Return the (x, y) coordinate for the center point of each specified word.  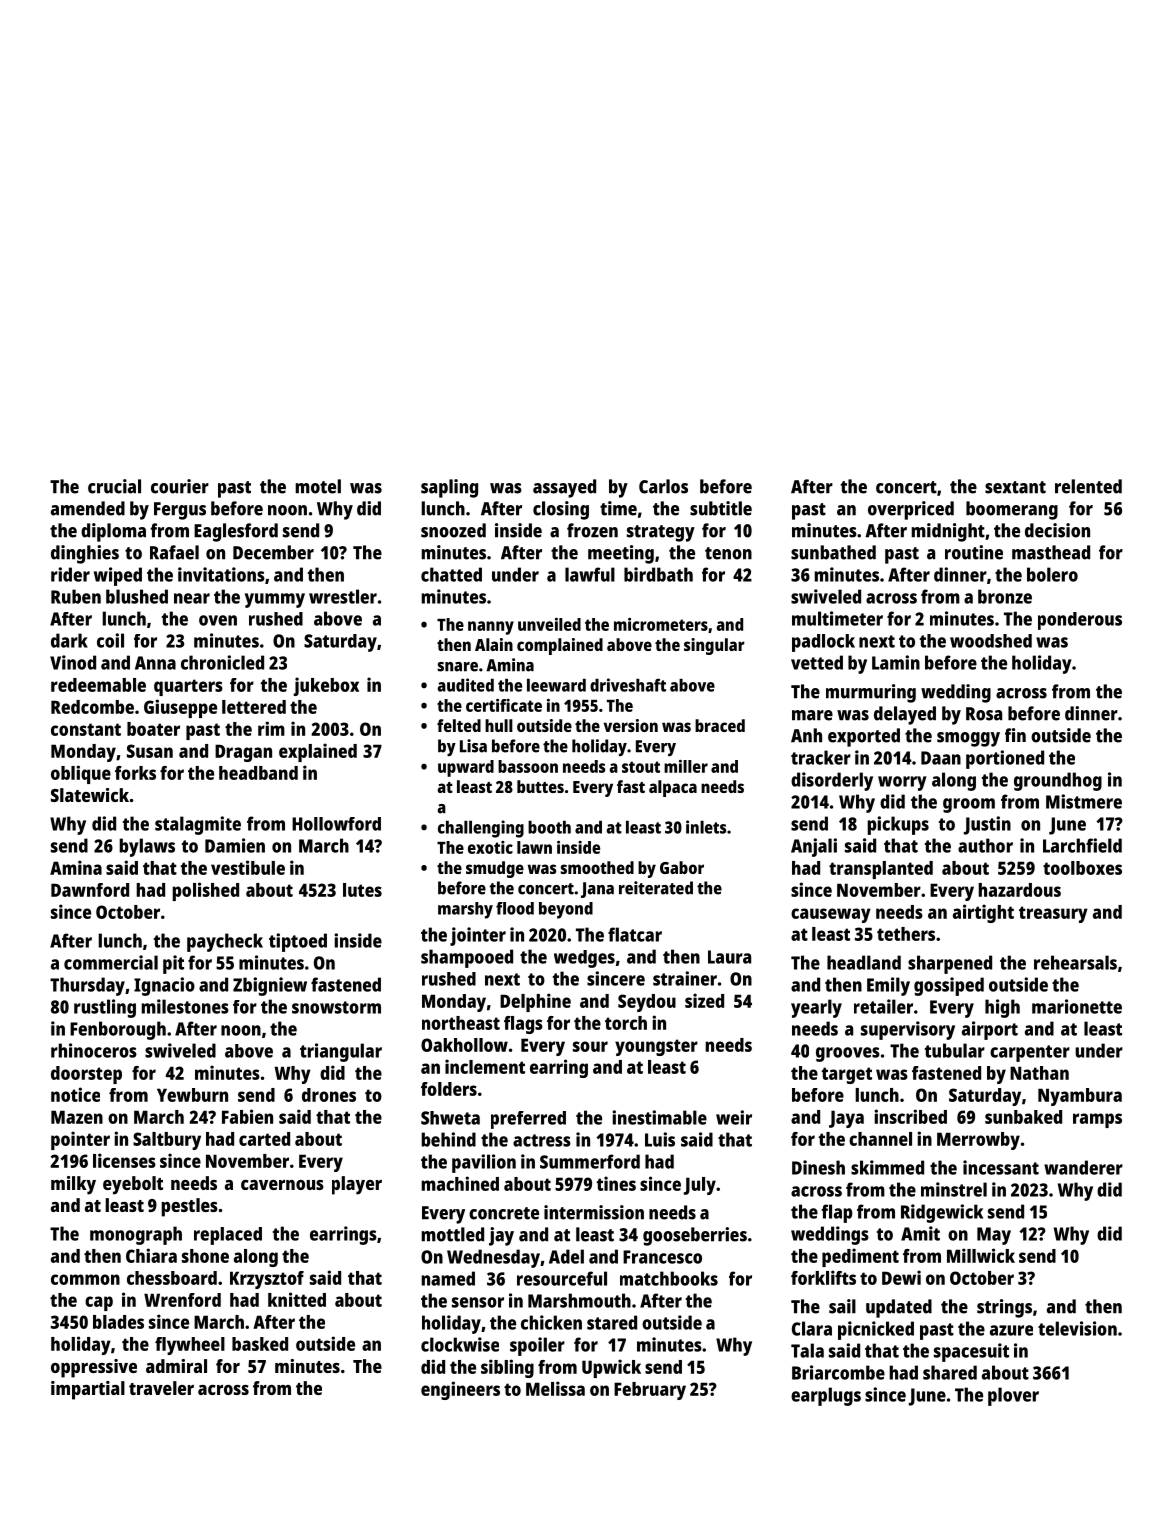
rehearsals (1075, 962)
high (1002, 1008)
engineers (460, 1390)
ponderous (1080, 621)
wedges (584, 959)
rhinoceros (94, 1050)
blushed (137, 596)
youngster (656, 1047)
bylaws (147, 847)
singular (714, 646)
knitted (297, 1299)
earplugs (826, 1396)
